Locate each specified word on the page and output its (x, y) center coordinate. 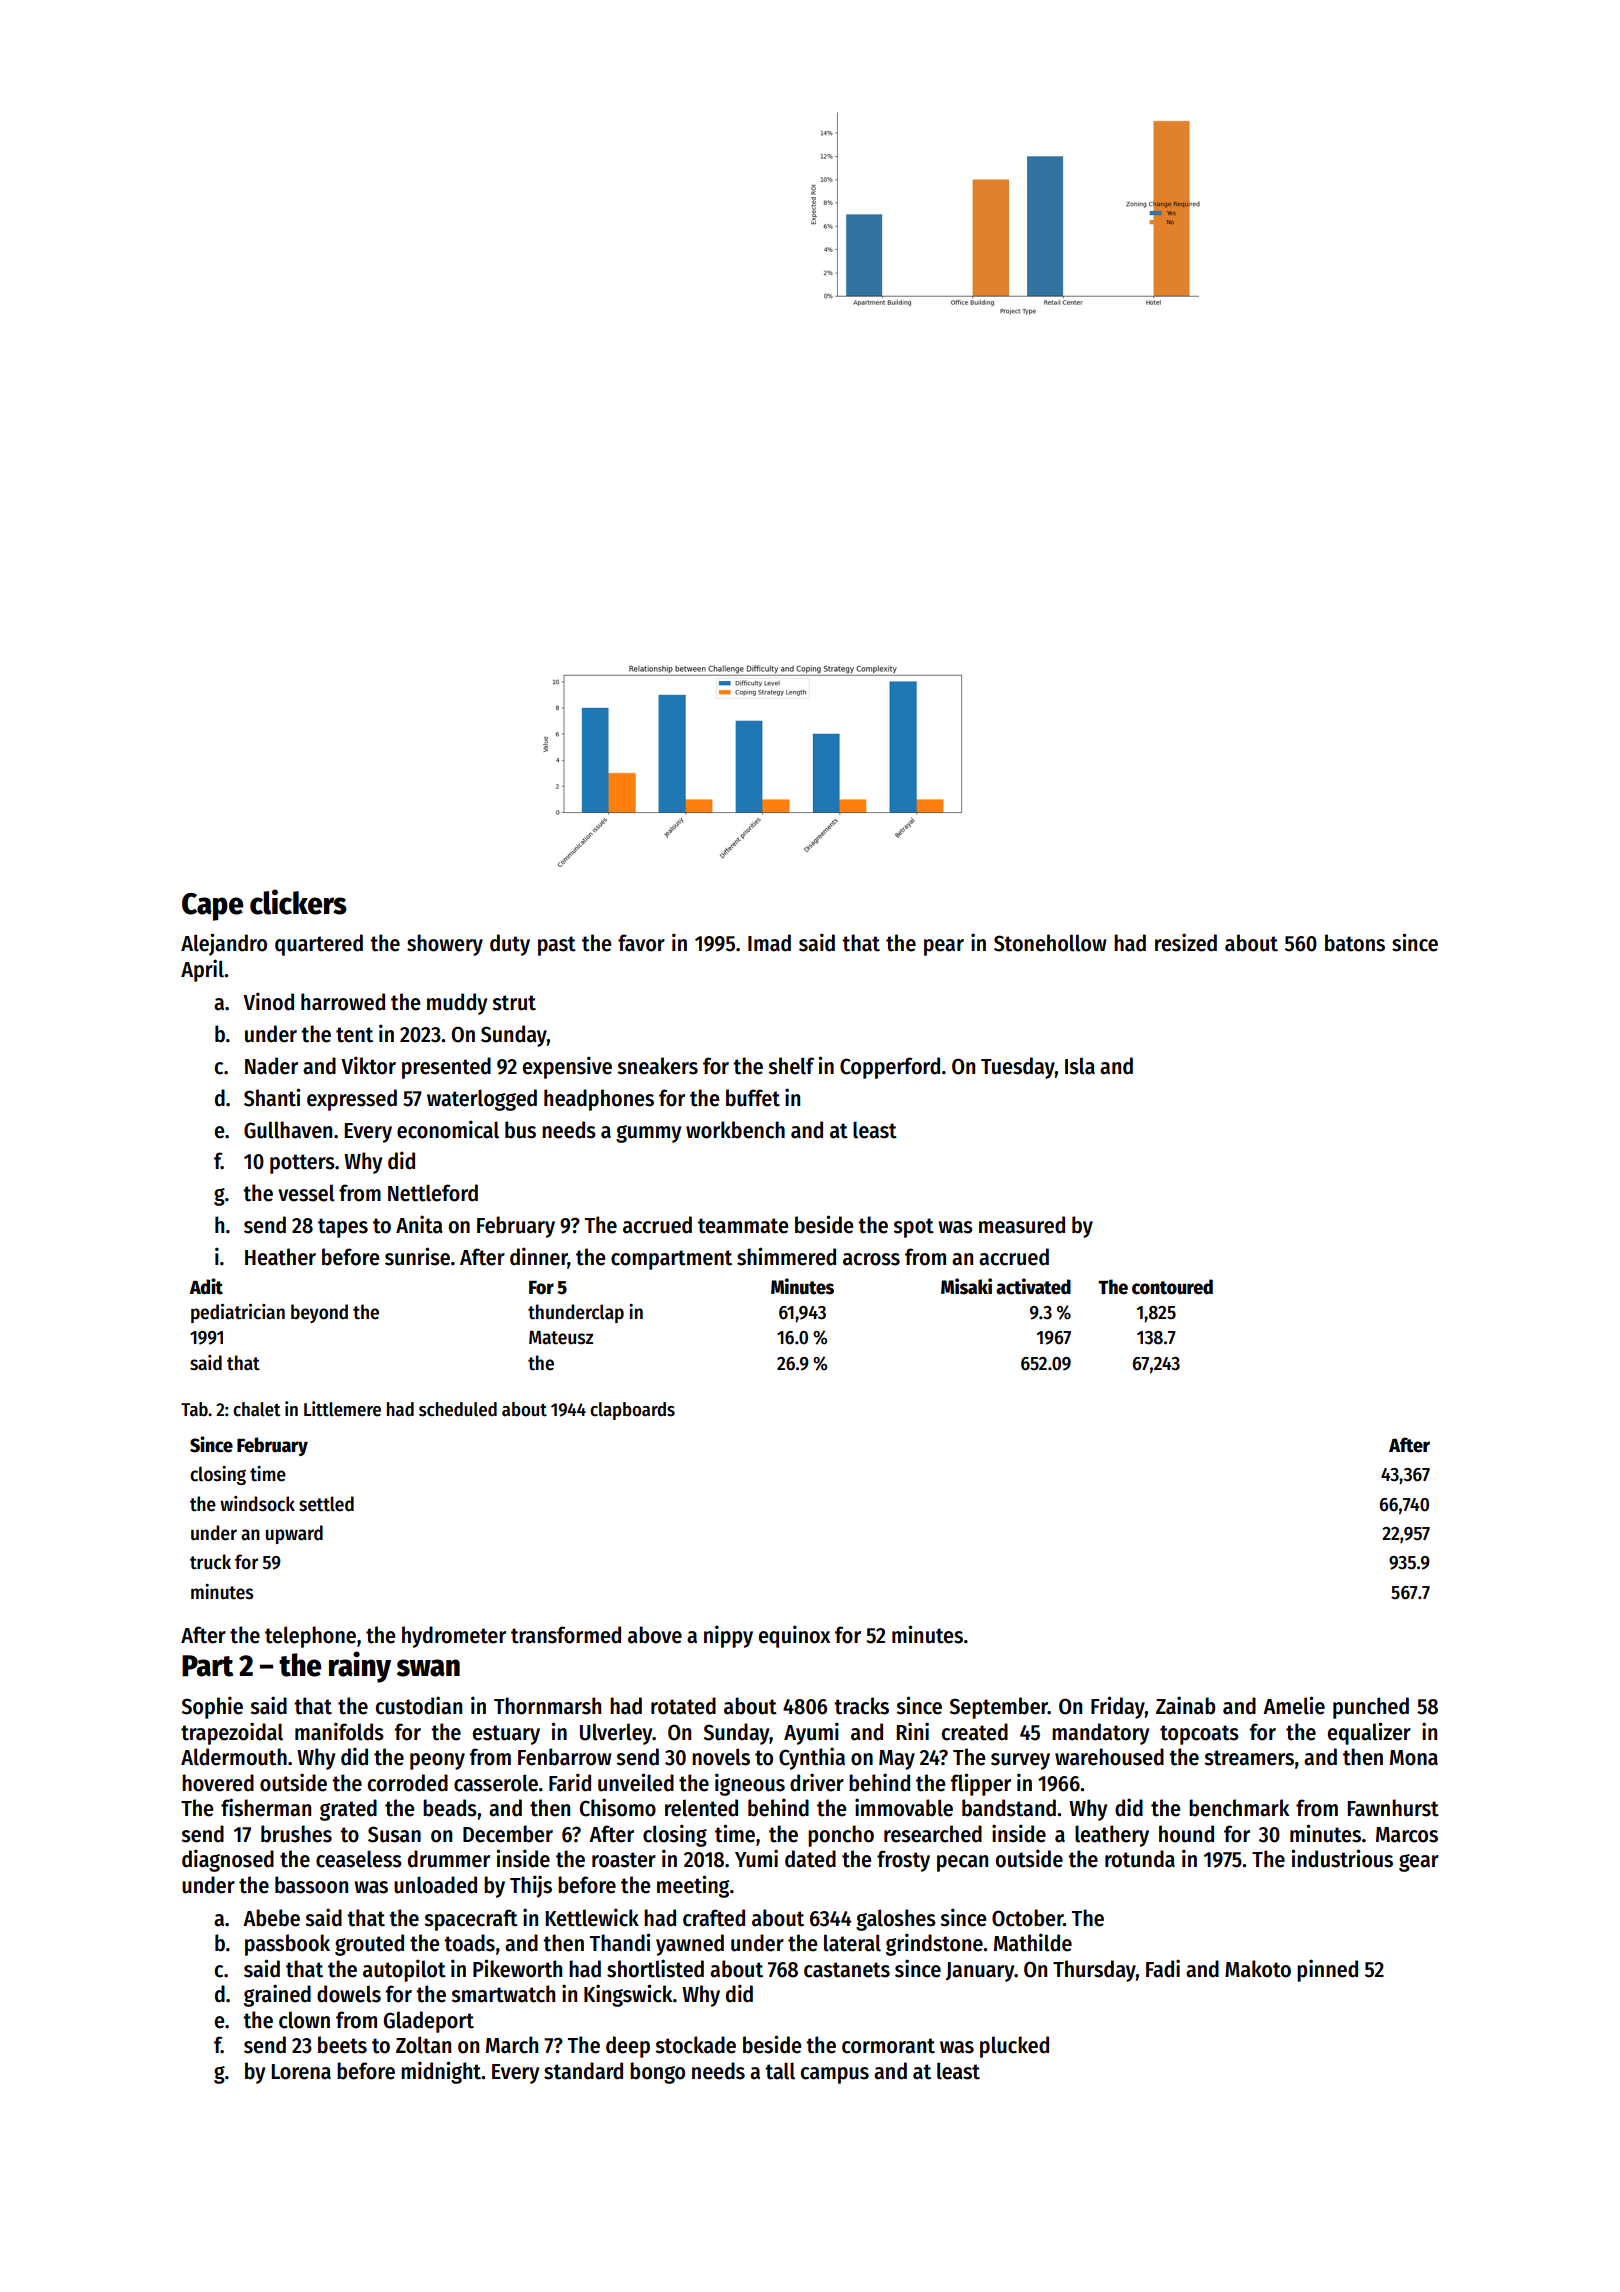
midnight (441, 2072)
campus (835, 2075)
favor (641, 943)
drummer (449, 1859)
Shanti (272, 1097)
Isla (1080, 1066)
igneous (750, 1784)
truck (210, 1562)
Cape (213, 907)
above (655, 1635)
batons (1355, 943)
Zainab (1186, 1705)
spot (913, 1228)
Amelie (1294, 1705)
